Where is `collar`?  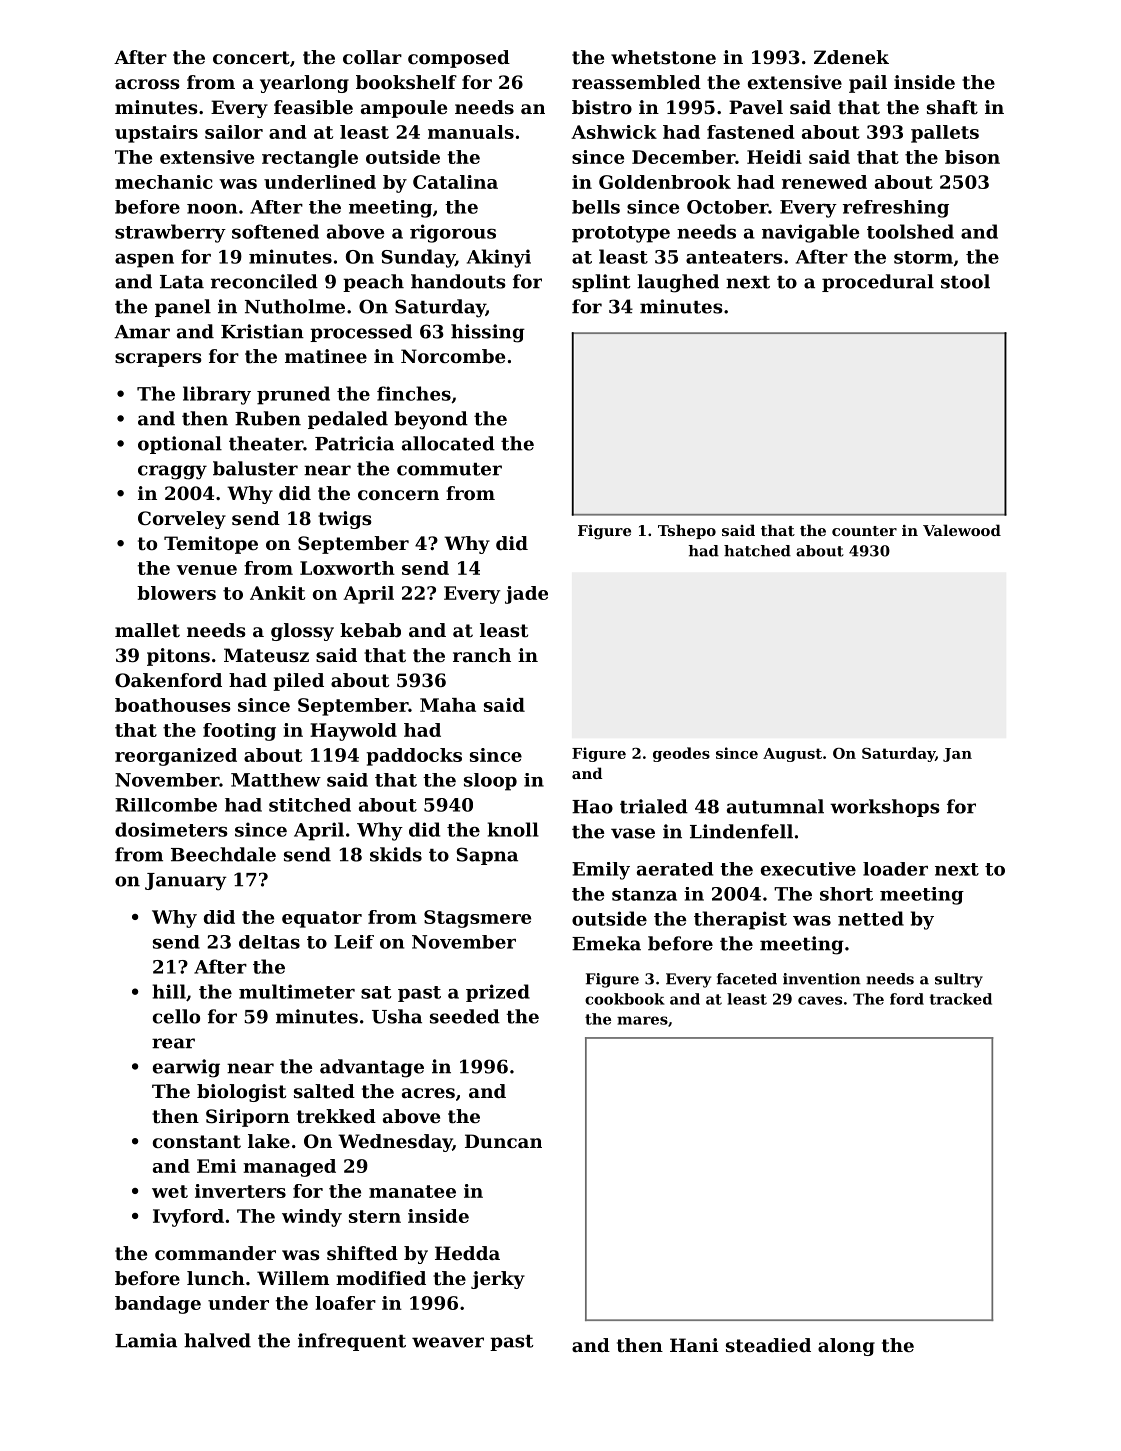
collar is located at coordinates (372, 57).
